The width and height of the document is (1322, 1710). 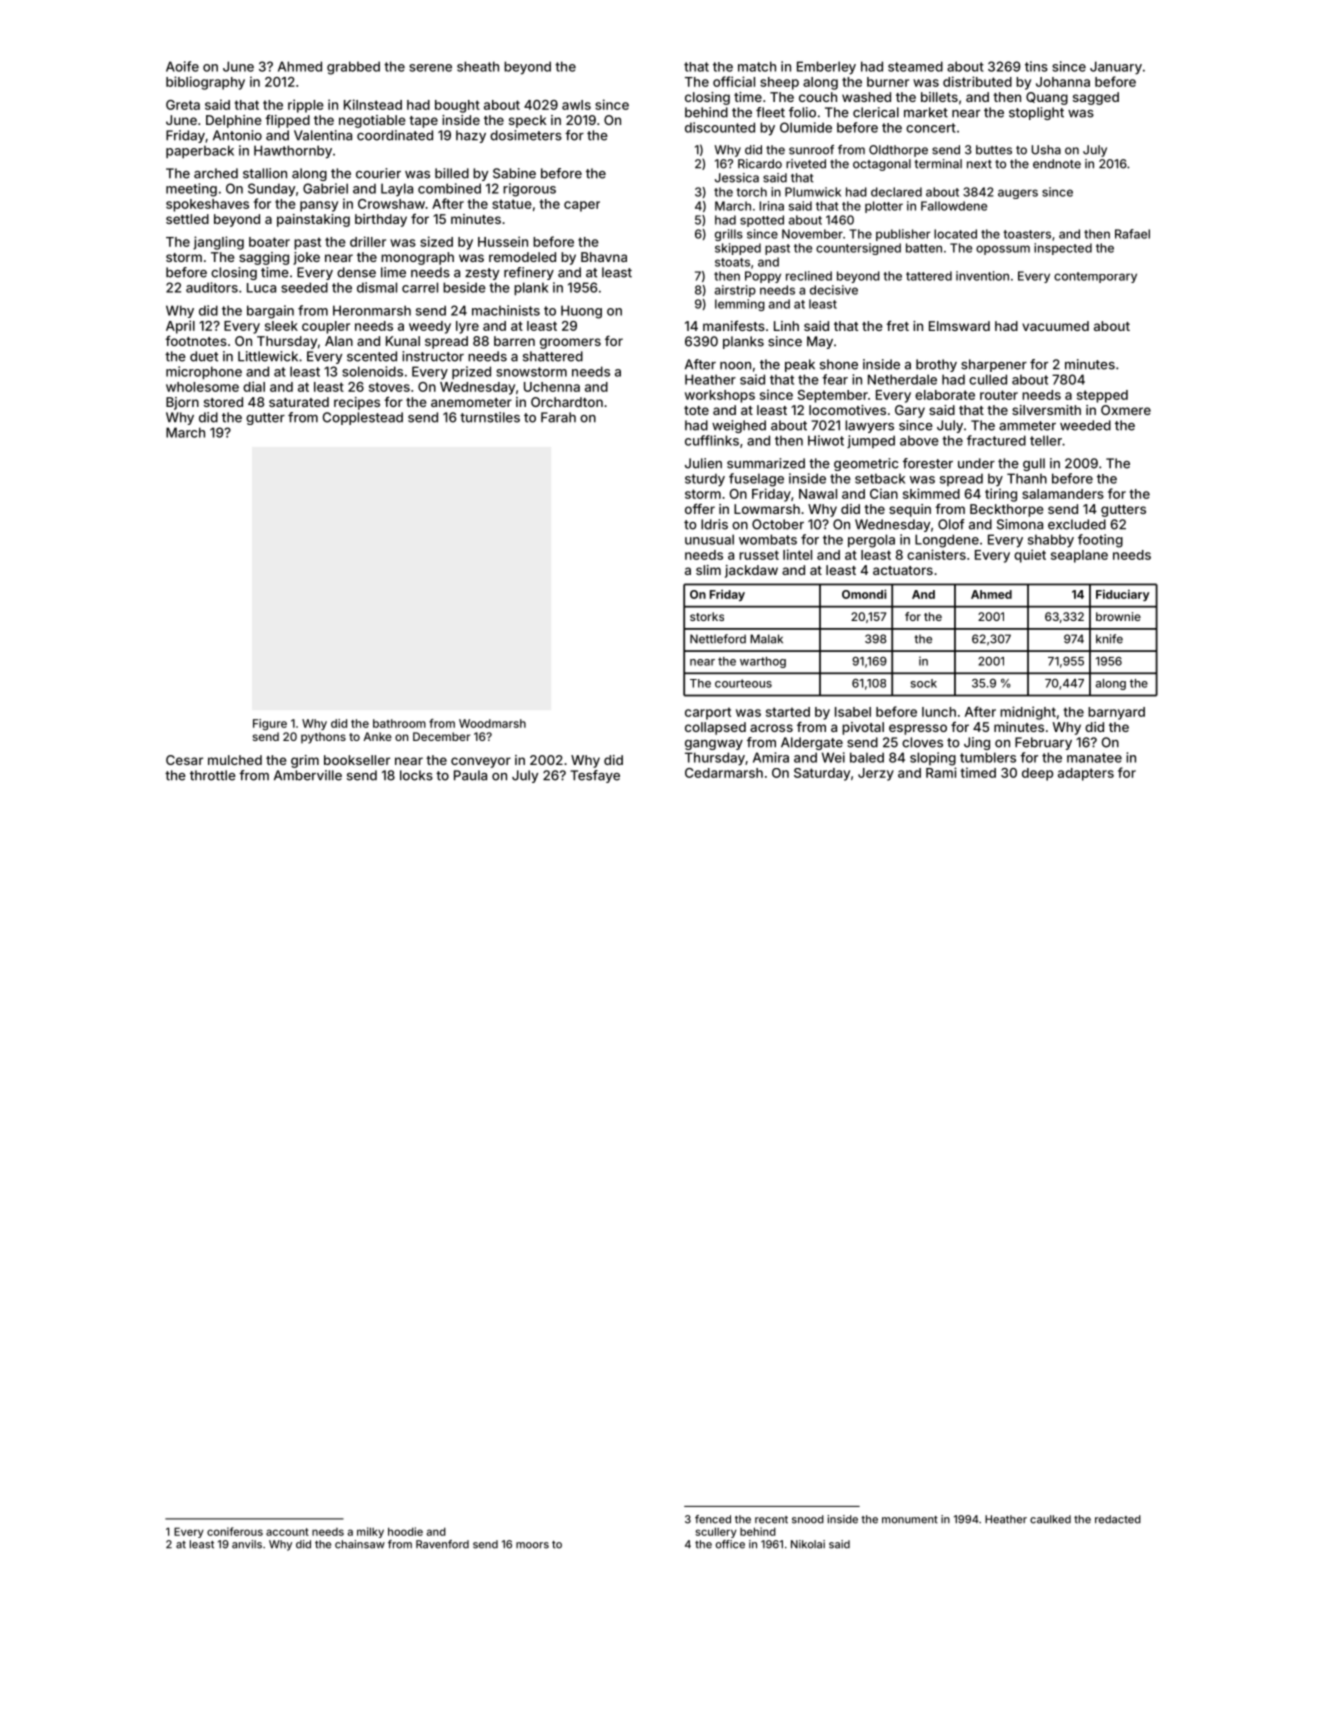 What do you see at coordinates (270, 725) in the document?
I see `Figure` at bounding box center [270, 725].
